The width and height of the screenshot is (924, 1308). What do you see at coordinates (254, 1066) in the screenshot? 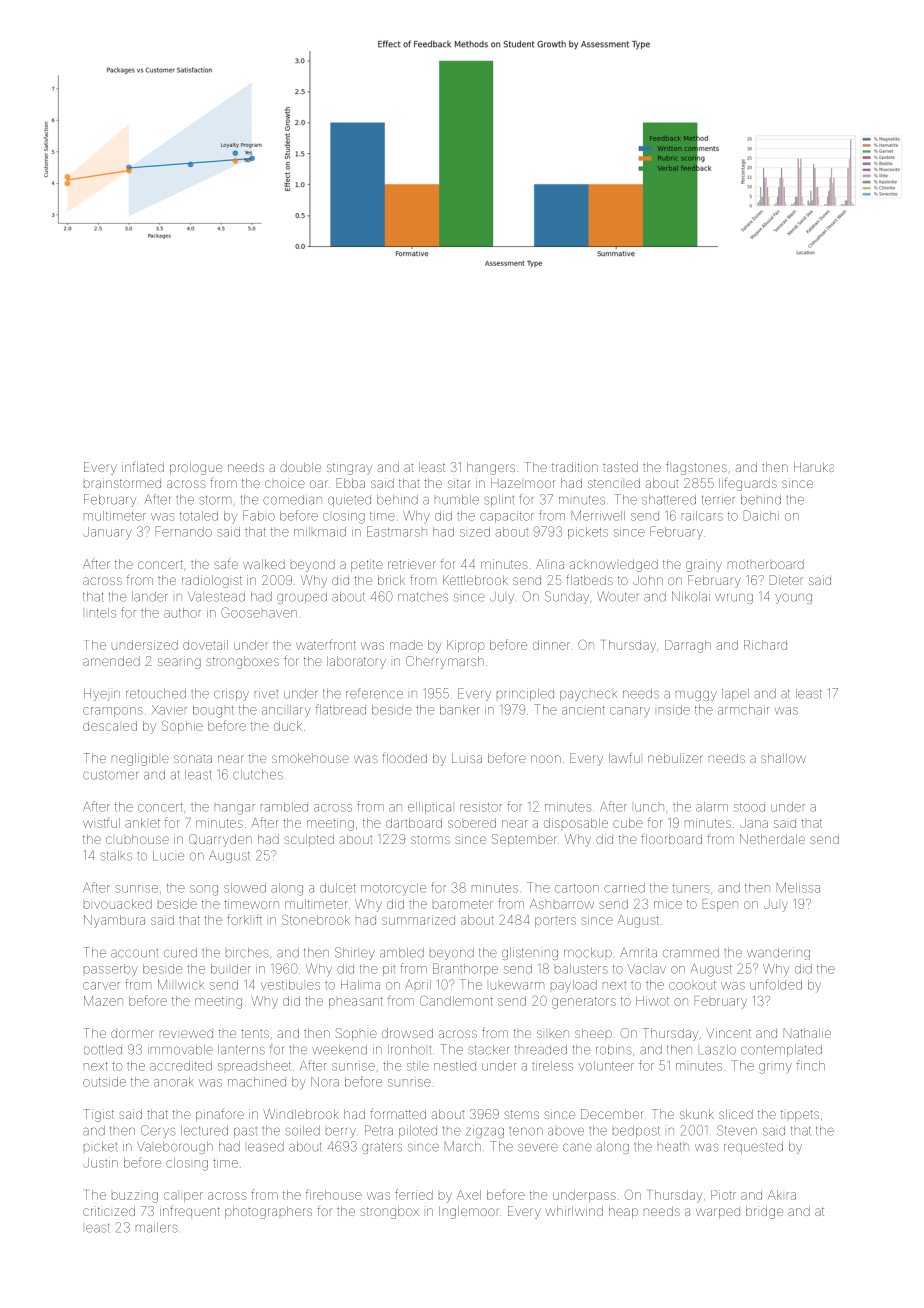
I see `spreadsheet` at bounding box center [254, 1066].
